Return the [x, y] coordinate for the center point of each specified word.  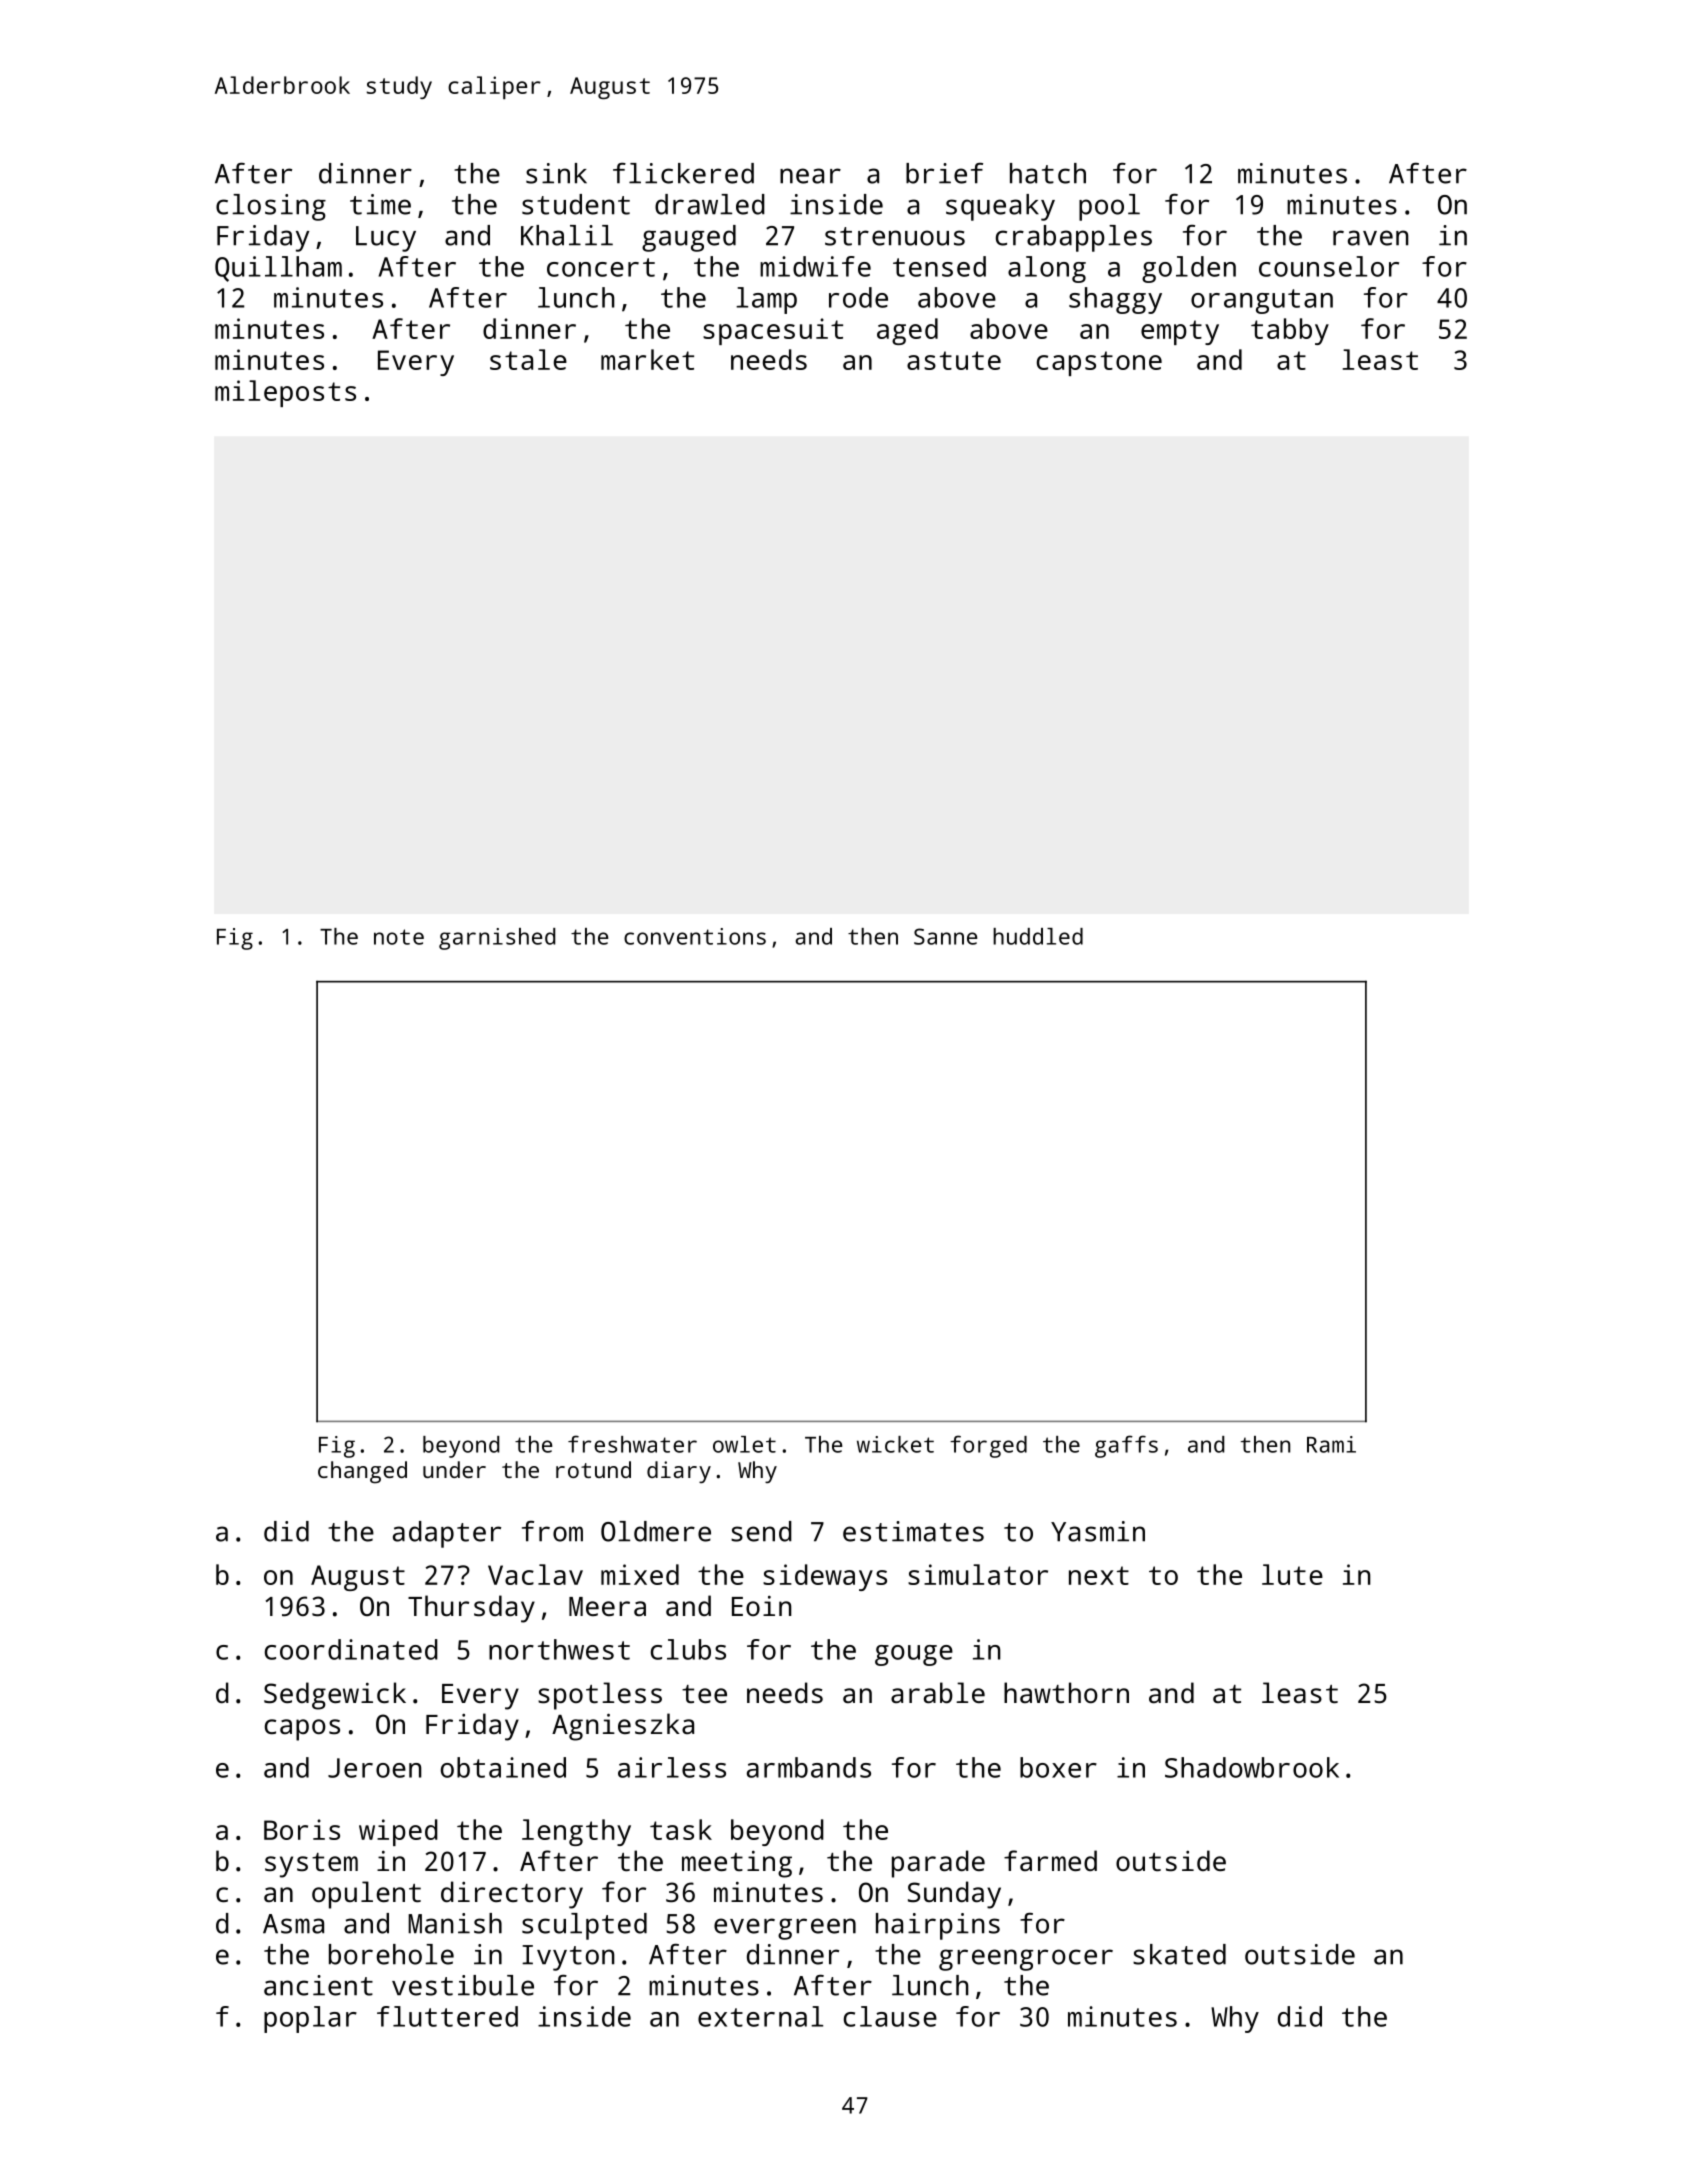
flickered [683, 173]
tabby [1290, 331]
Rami [1331, 1444]
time [380, 204]
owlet [744, 1444]
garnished [497, 939]
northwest [559, 1649]
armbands [809, 1767]
